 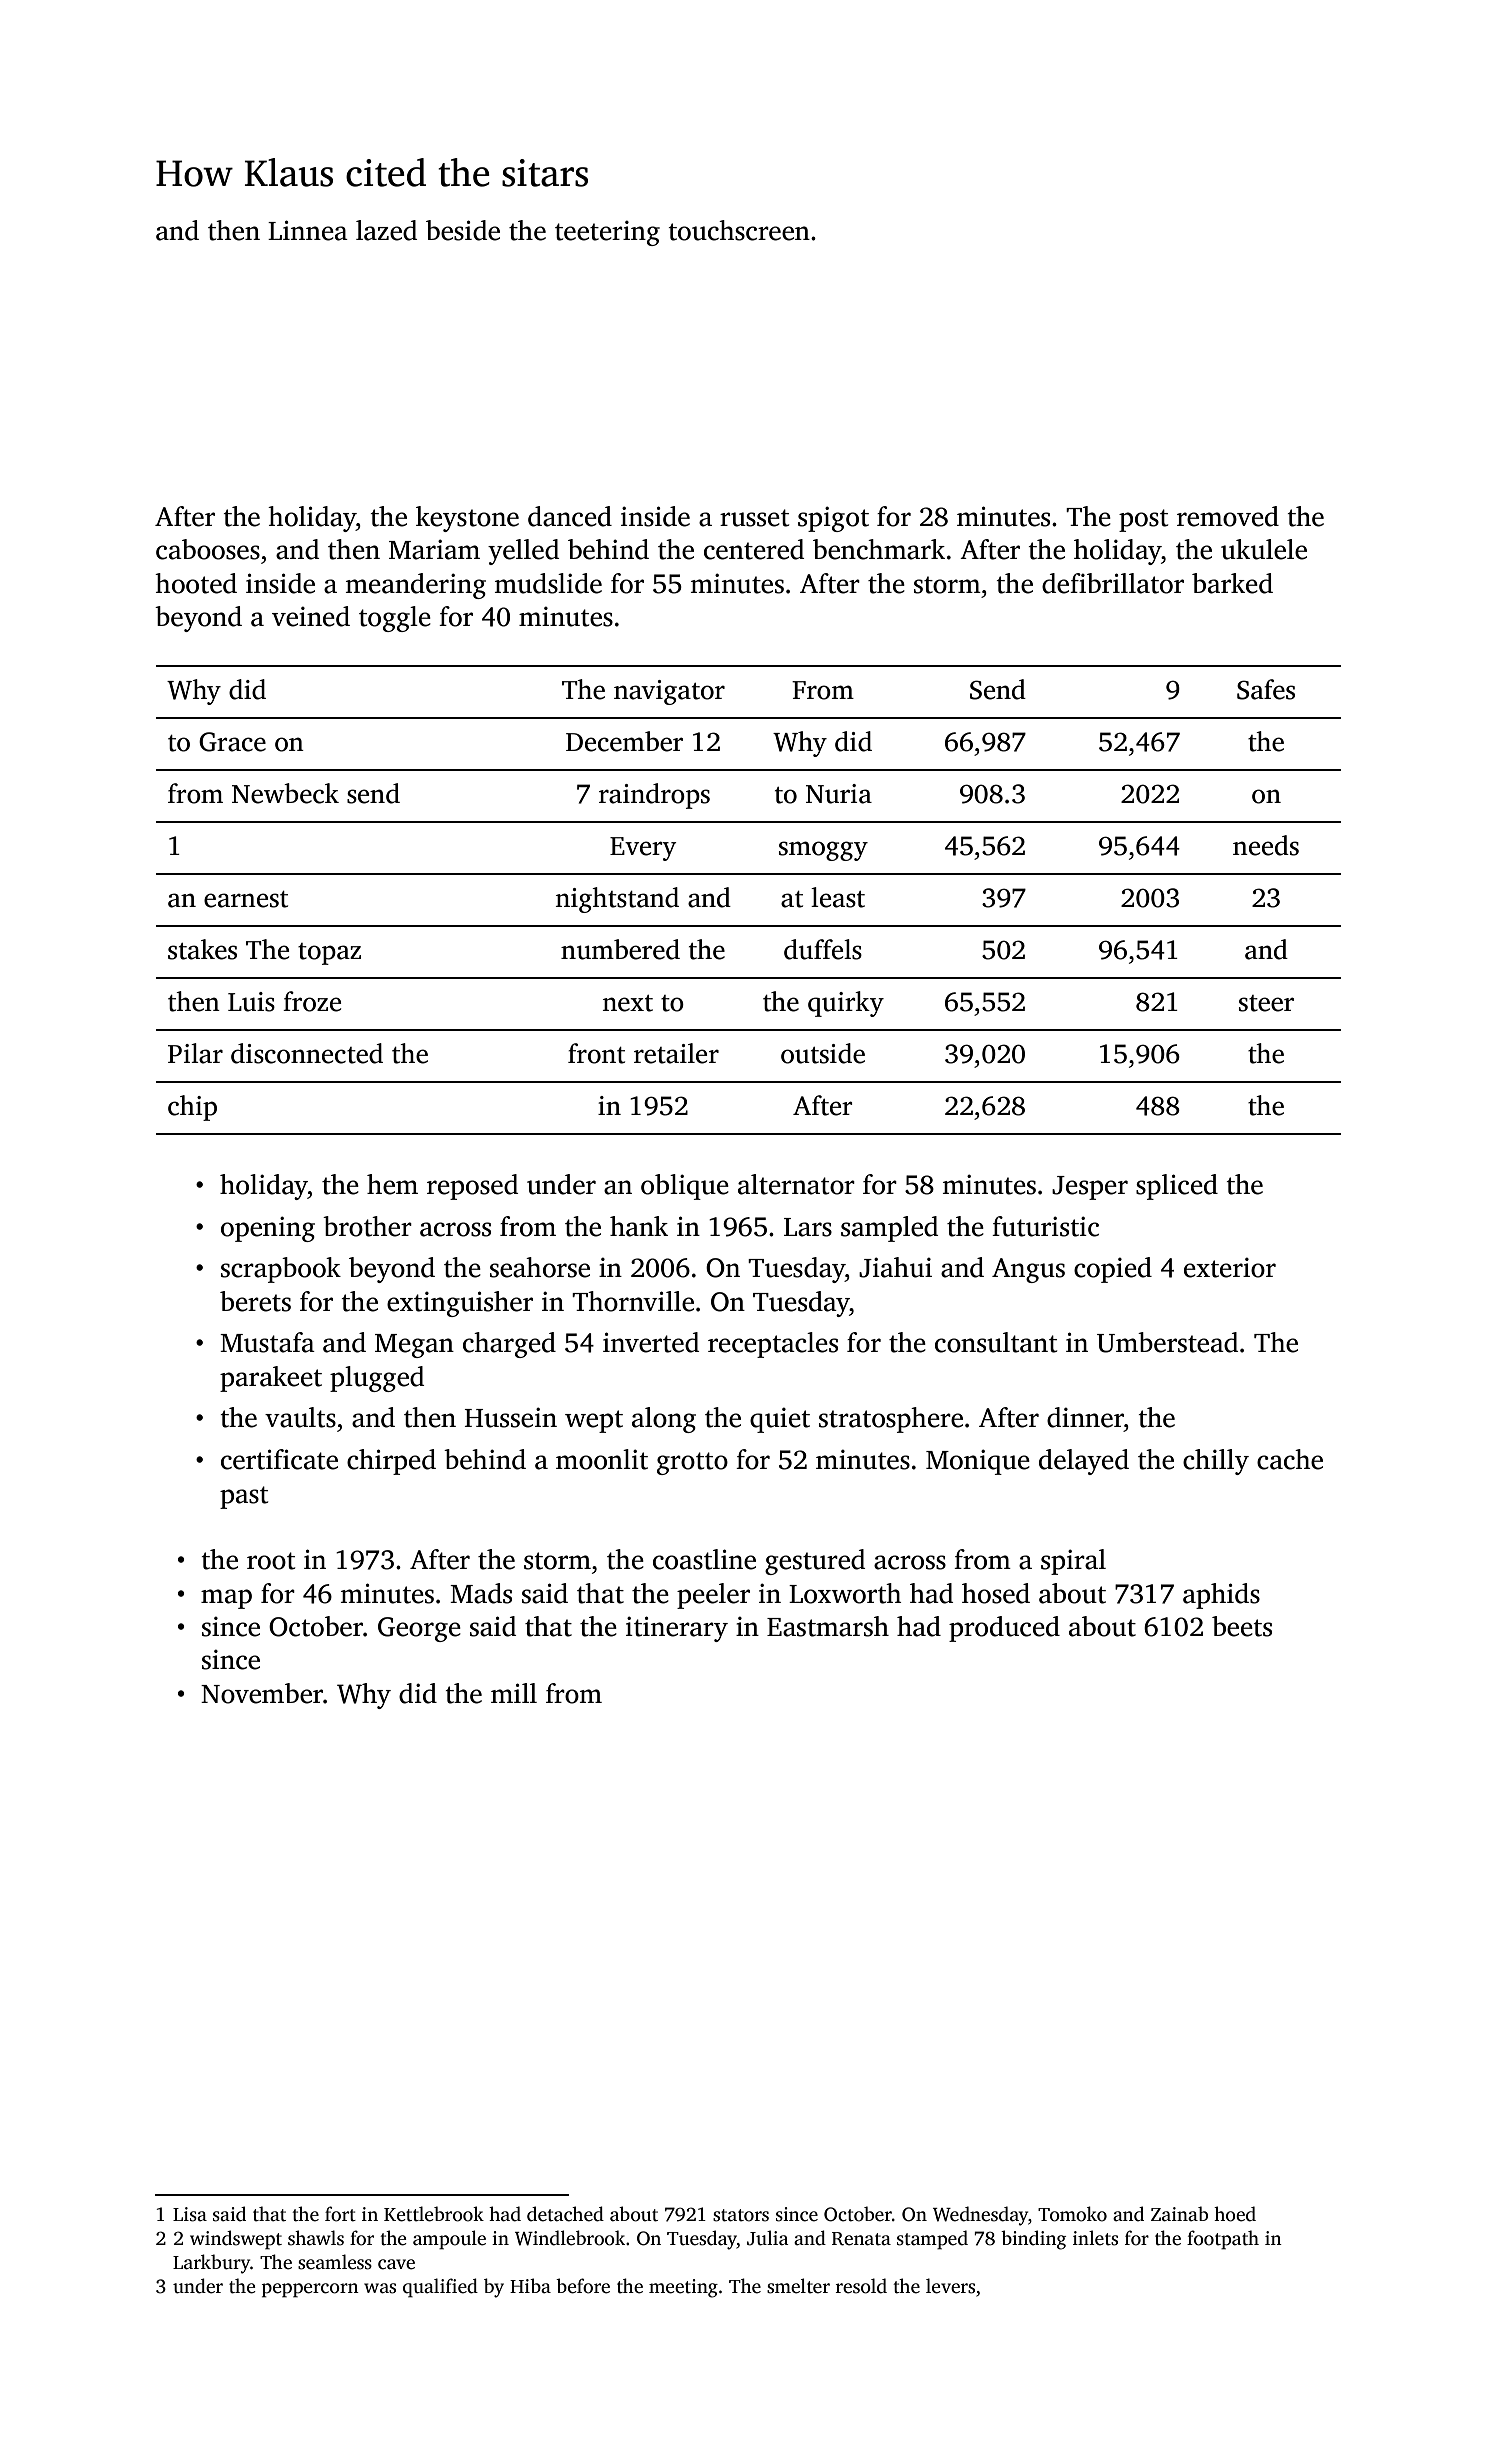 What do you see at coordinates (617, 900) in the screenshot?
I see `nightstand` at bounding box center [617, 900].
